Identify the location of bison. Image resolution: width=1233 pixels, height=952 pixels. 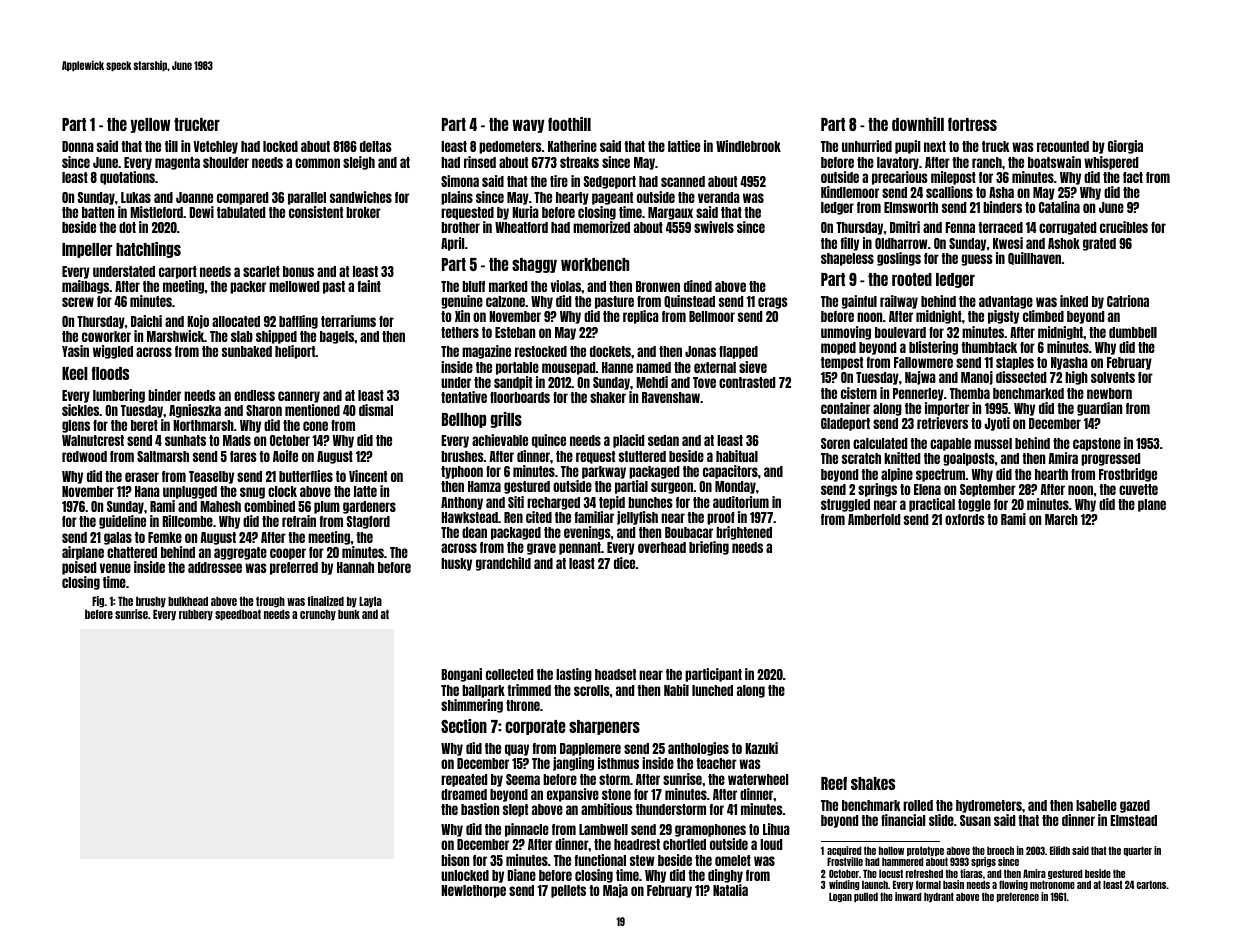
(455, 860).
